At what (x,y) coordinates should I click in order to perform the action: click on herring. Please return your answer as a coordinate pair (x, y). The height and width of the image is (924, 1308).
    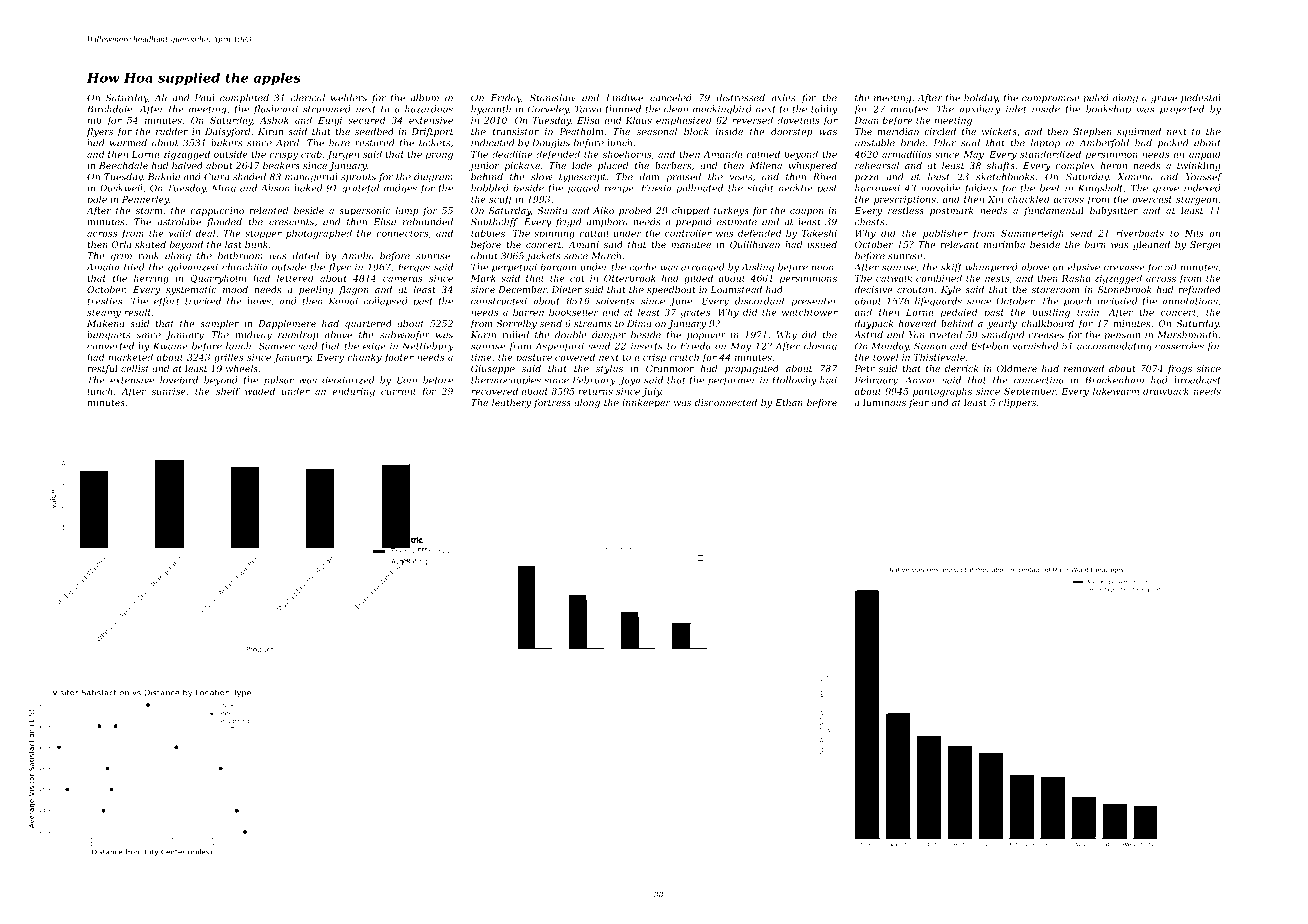
    Looking at the image, I should click on (151, 279).
